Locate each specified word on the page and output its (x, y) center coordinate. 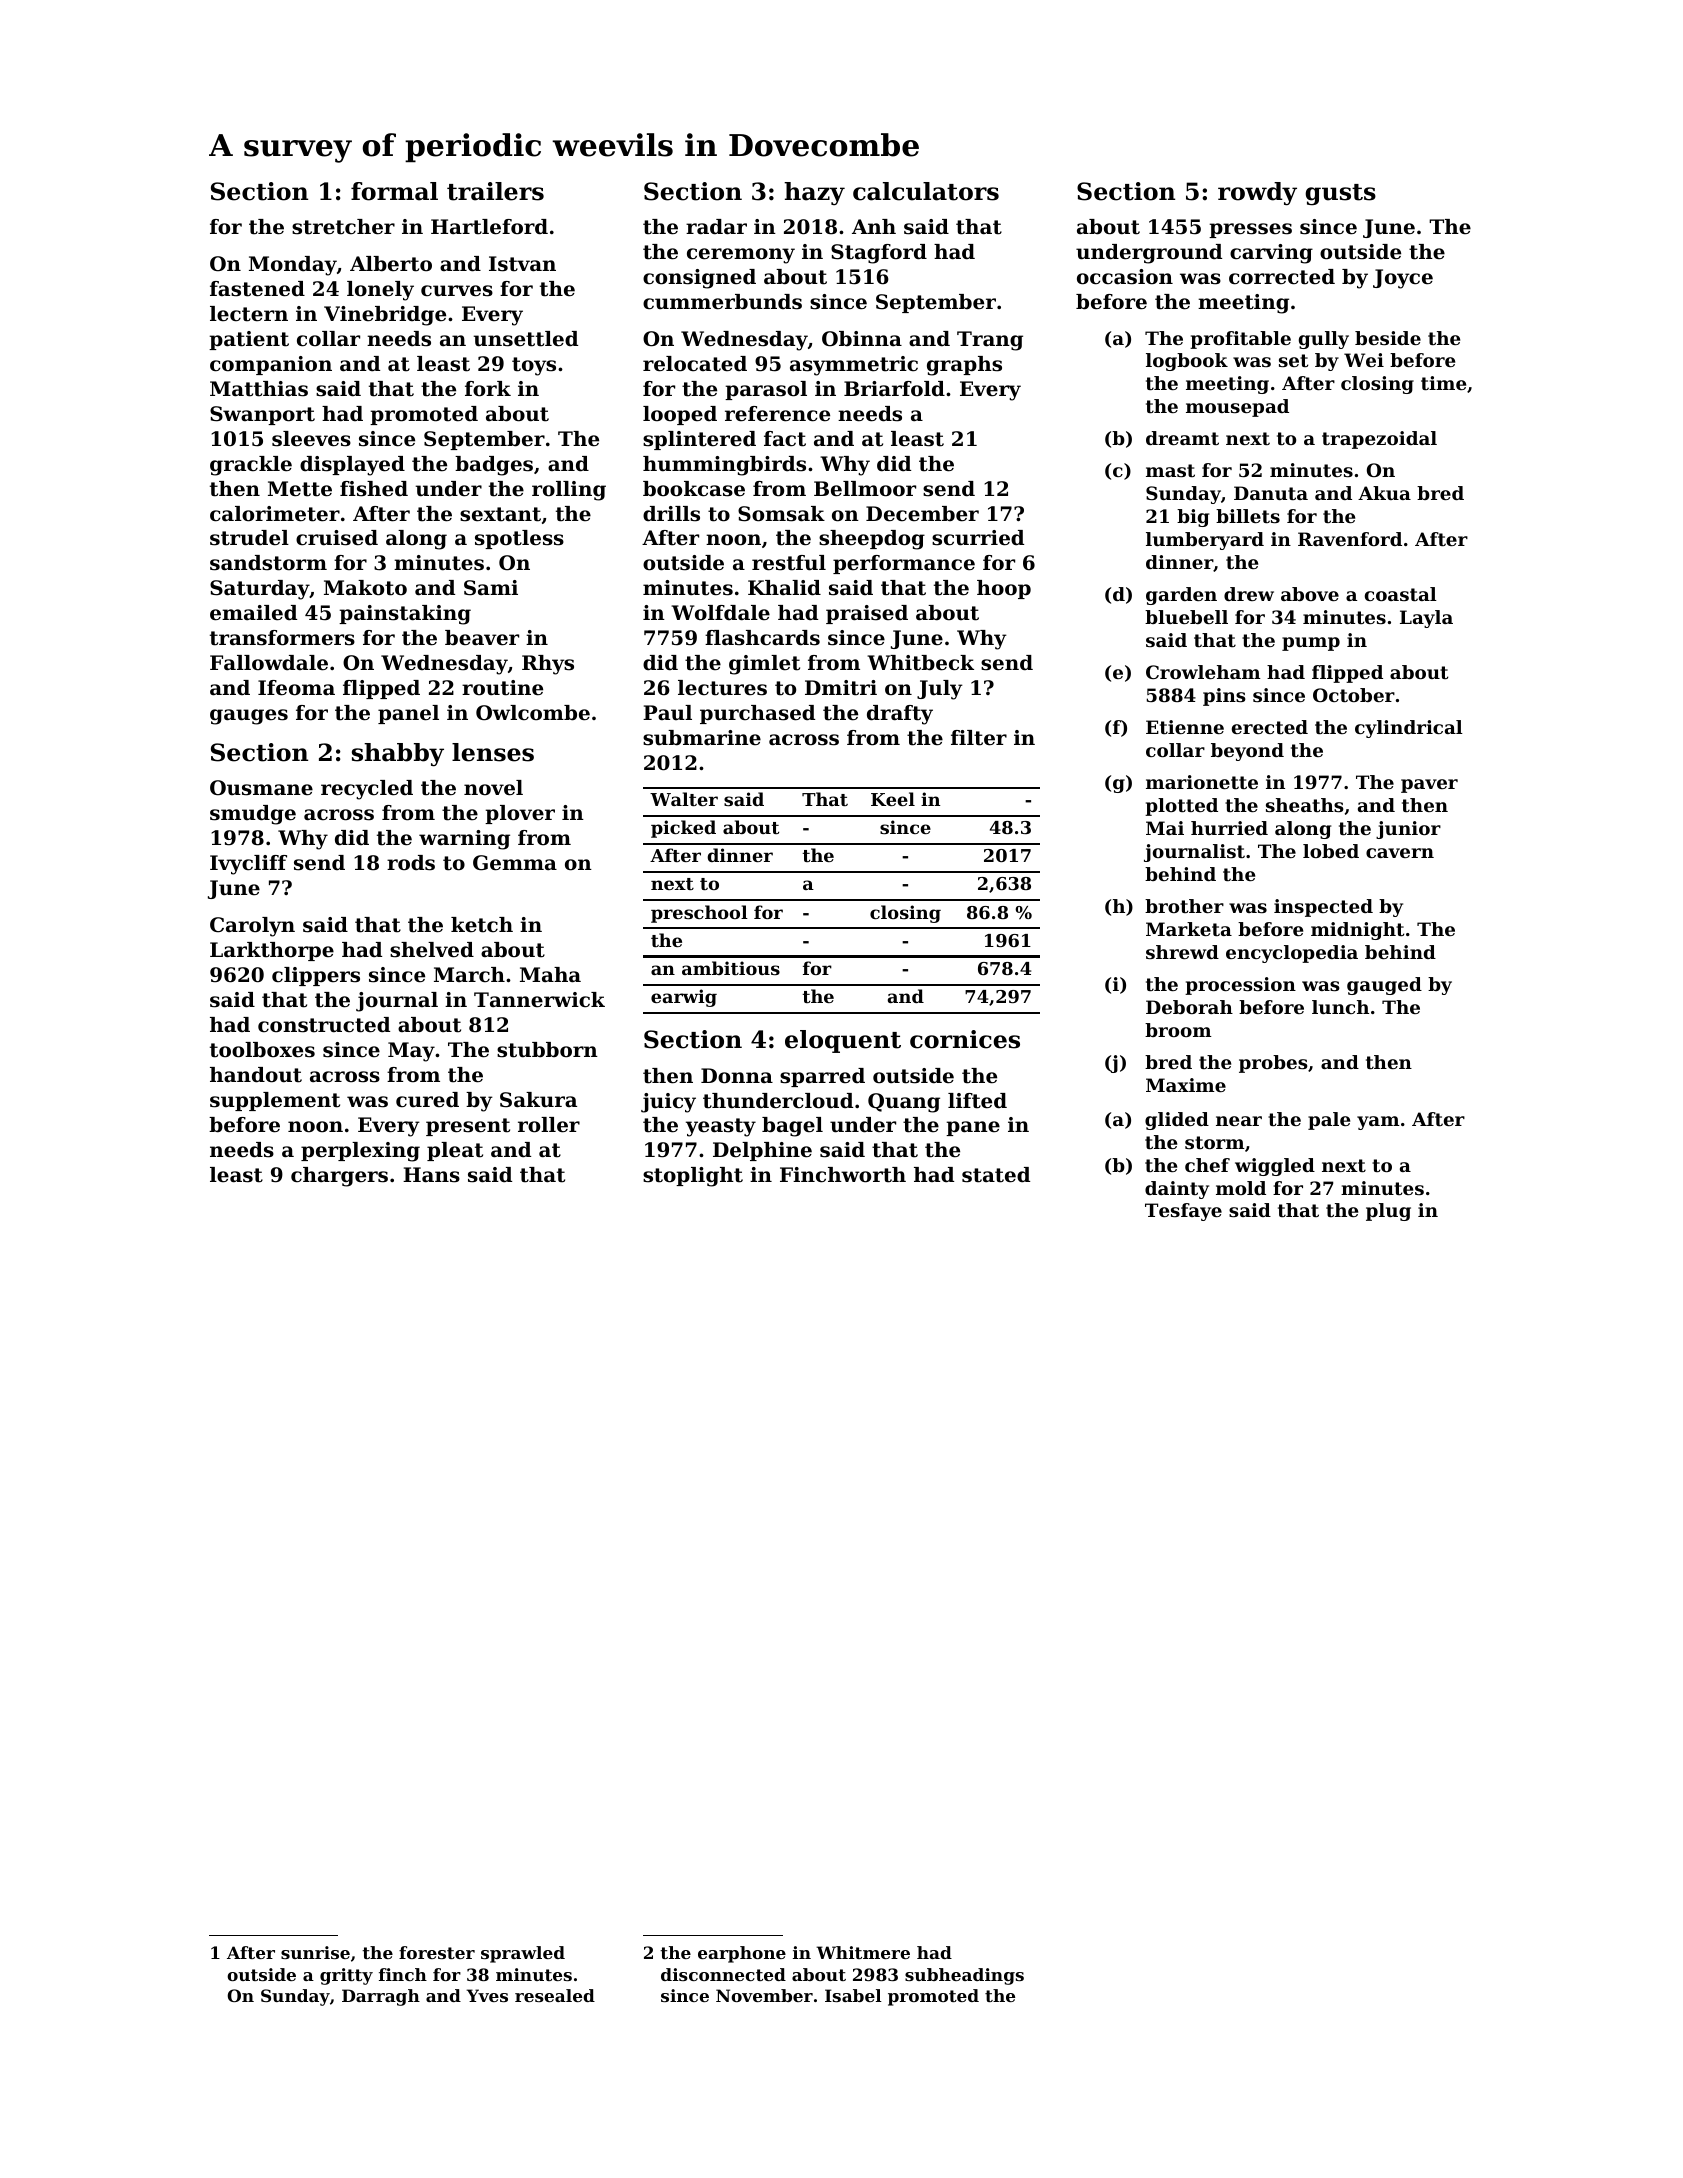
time (1443, 383)
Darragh (381, 1997)
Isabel (853, 1995)
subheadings (964, 1976)
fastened (257, 289)
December (922, 514)
